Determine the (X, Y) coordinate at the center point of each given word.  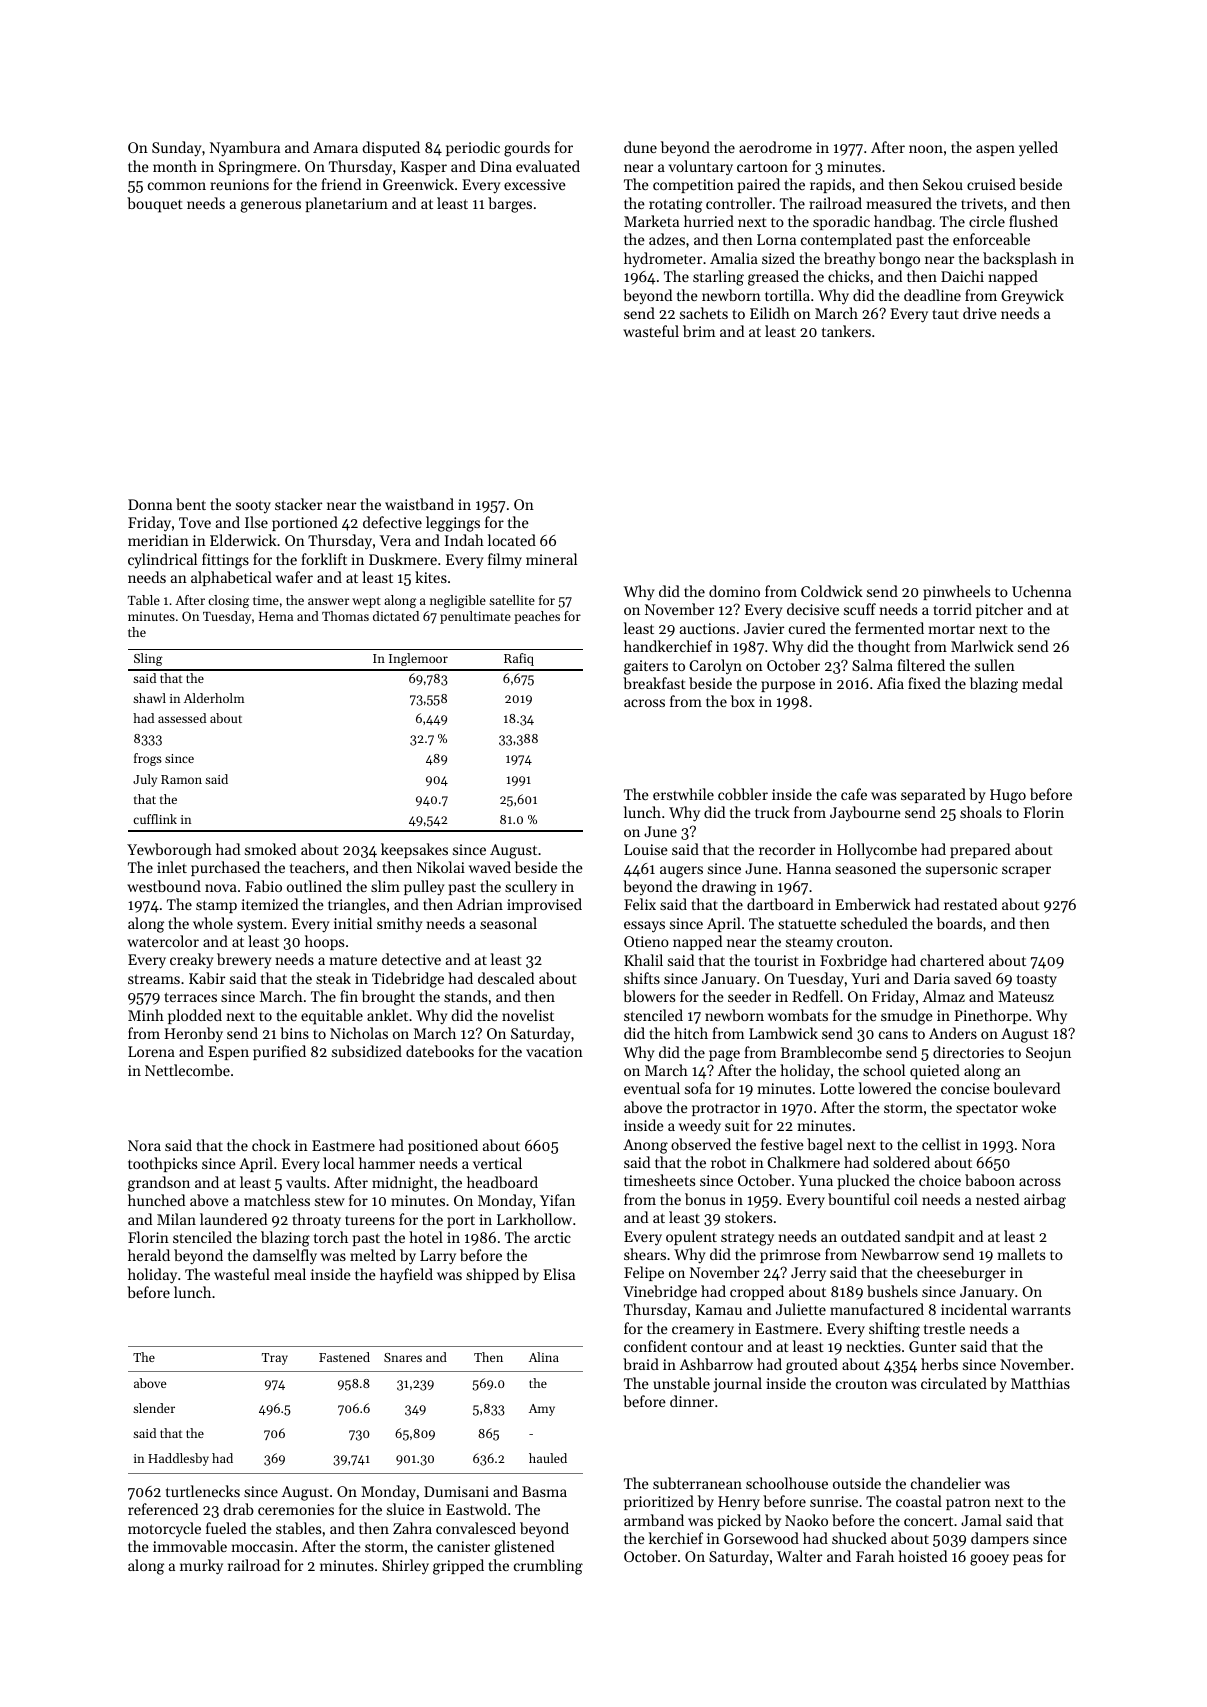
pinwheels (956, 592)
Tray (275, 1359)
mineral (551, 559)
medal (1042, 683)
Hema (276, 616)
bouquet (155, 205)
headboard (502, 1182)
